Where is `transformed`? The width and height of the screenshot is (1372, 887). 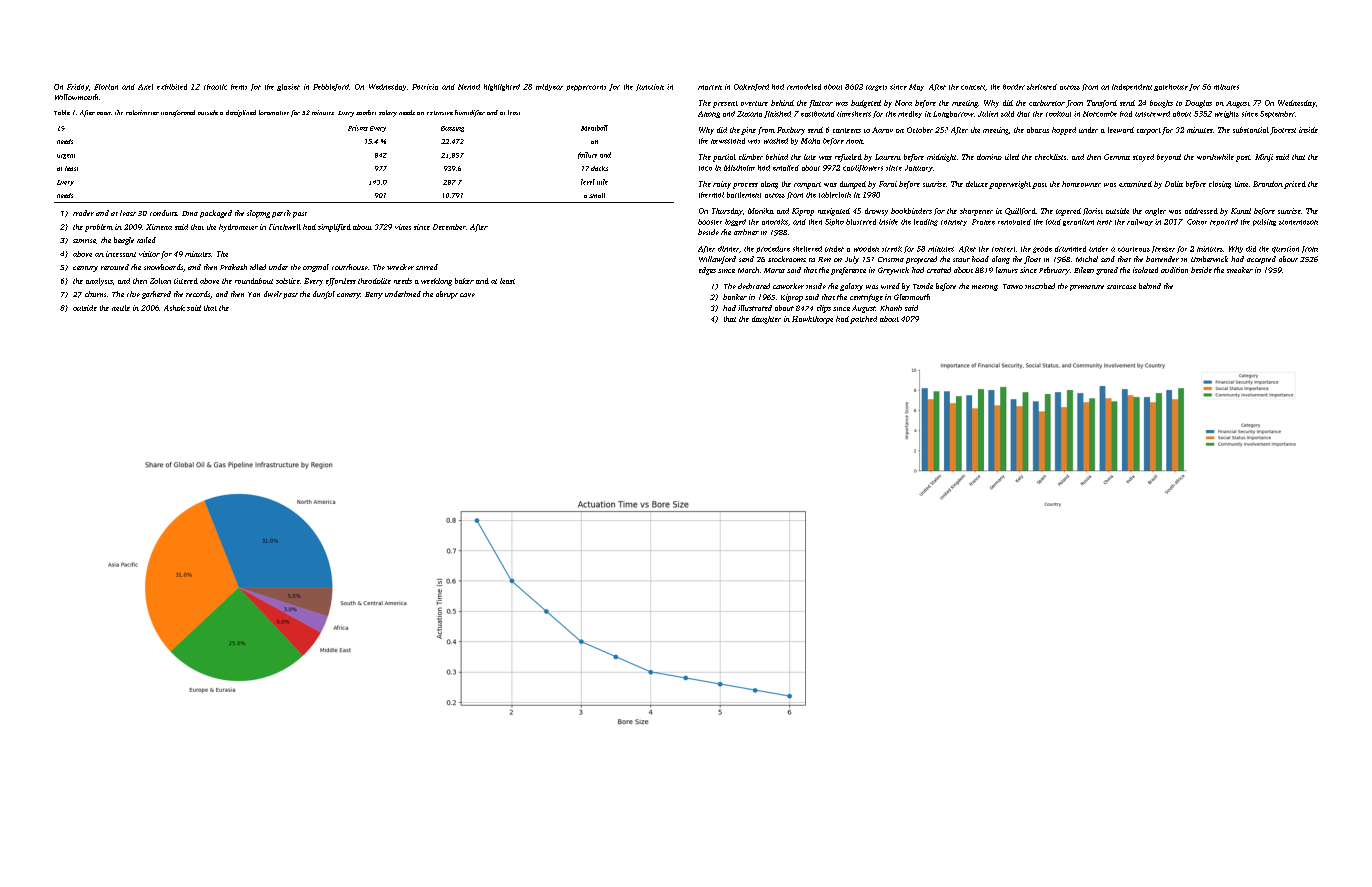 transformed is located at coordinates (178, 113).
